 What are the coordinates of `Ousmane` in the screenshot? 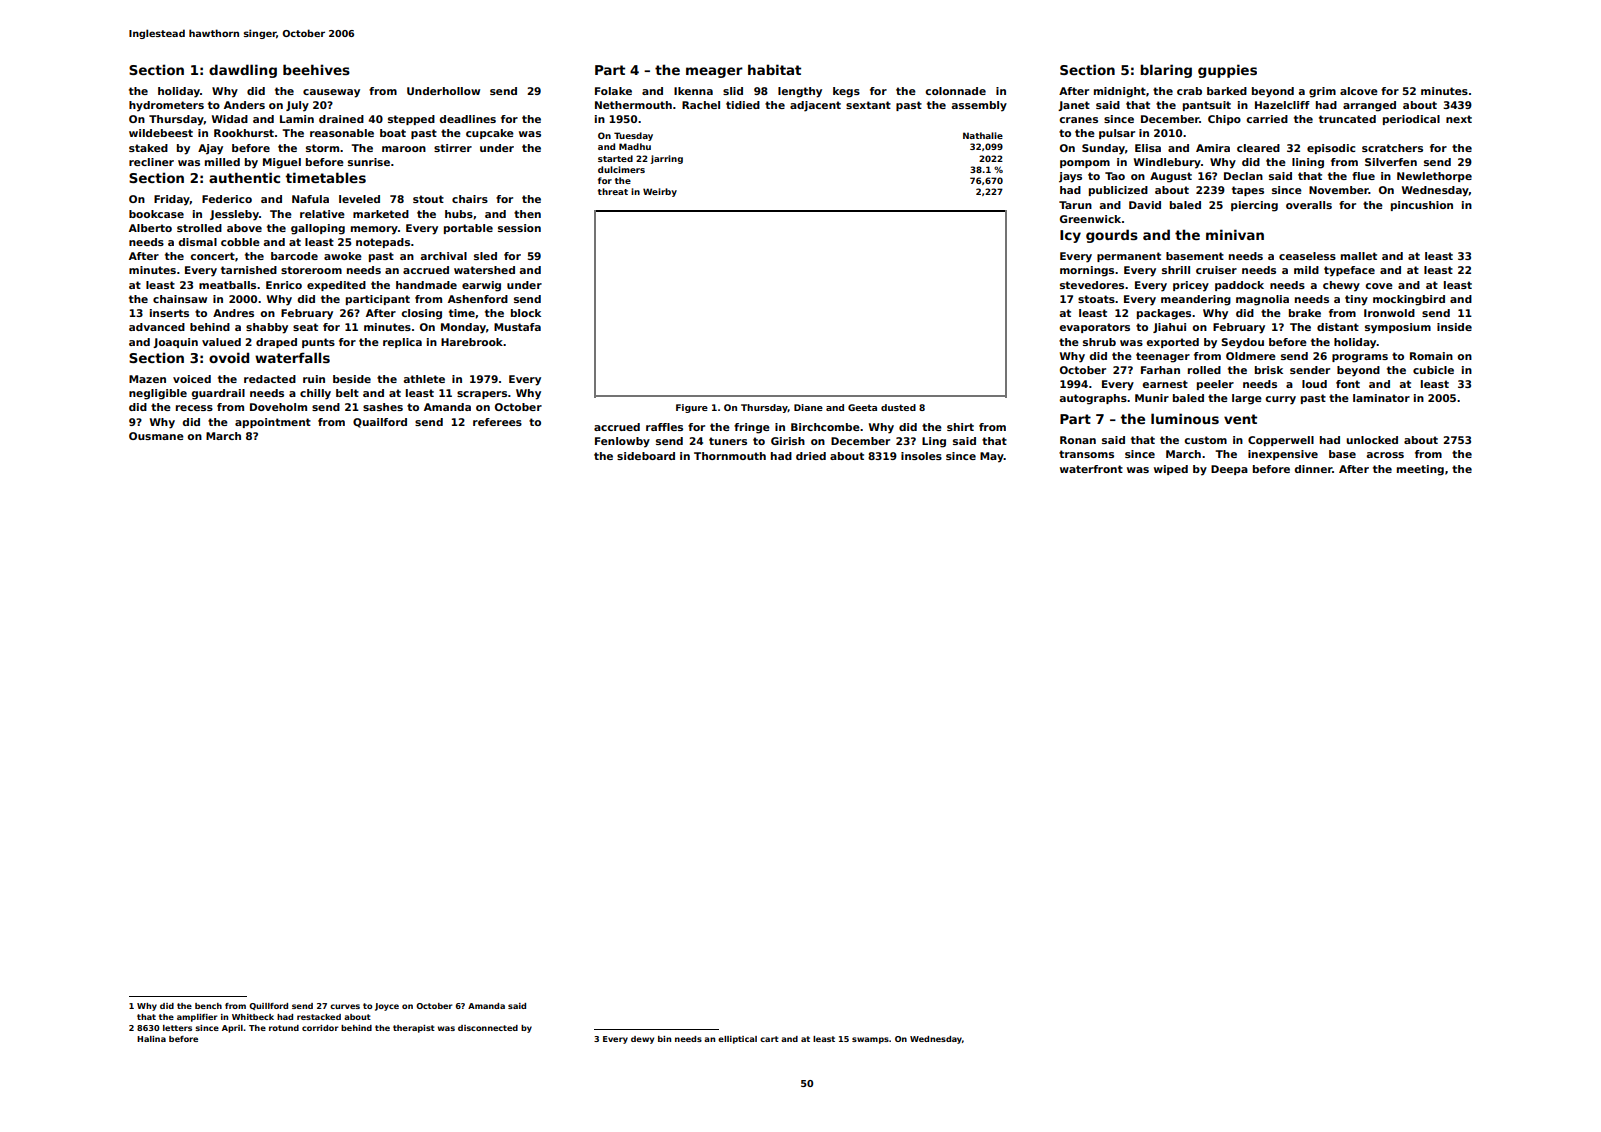 It's located at (156, 436).
